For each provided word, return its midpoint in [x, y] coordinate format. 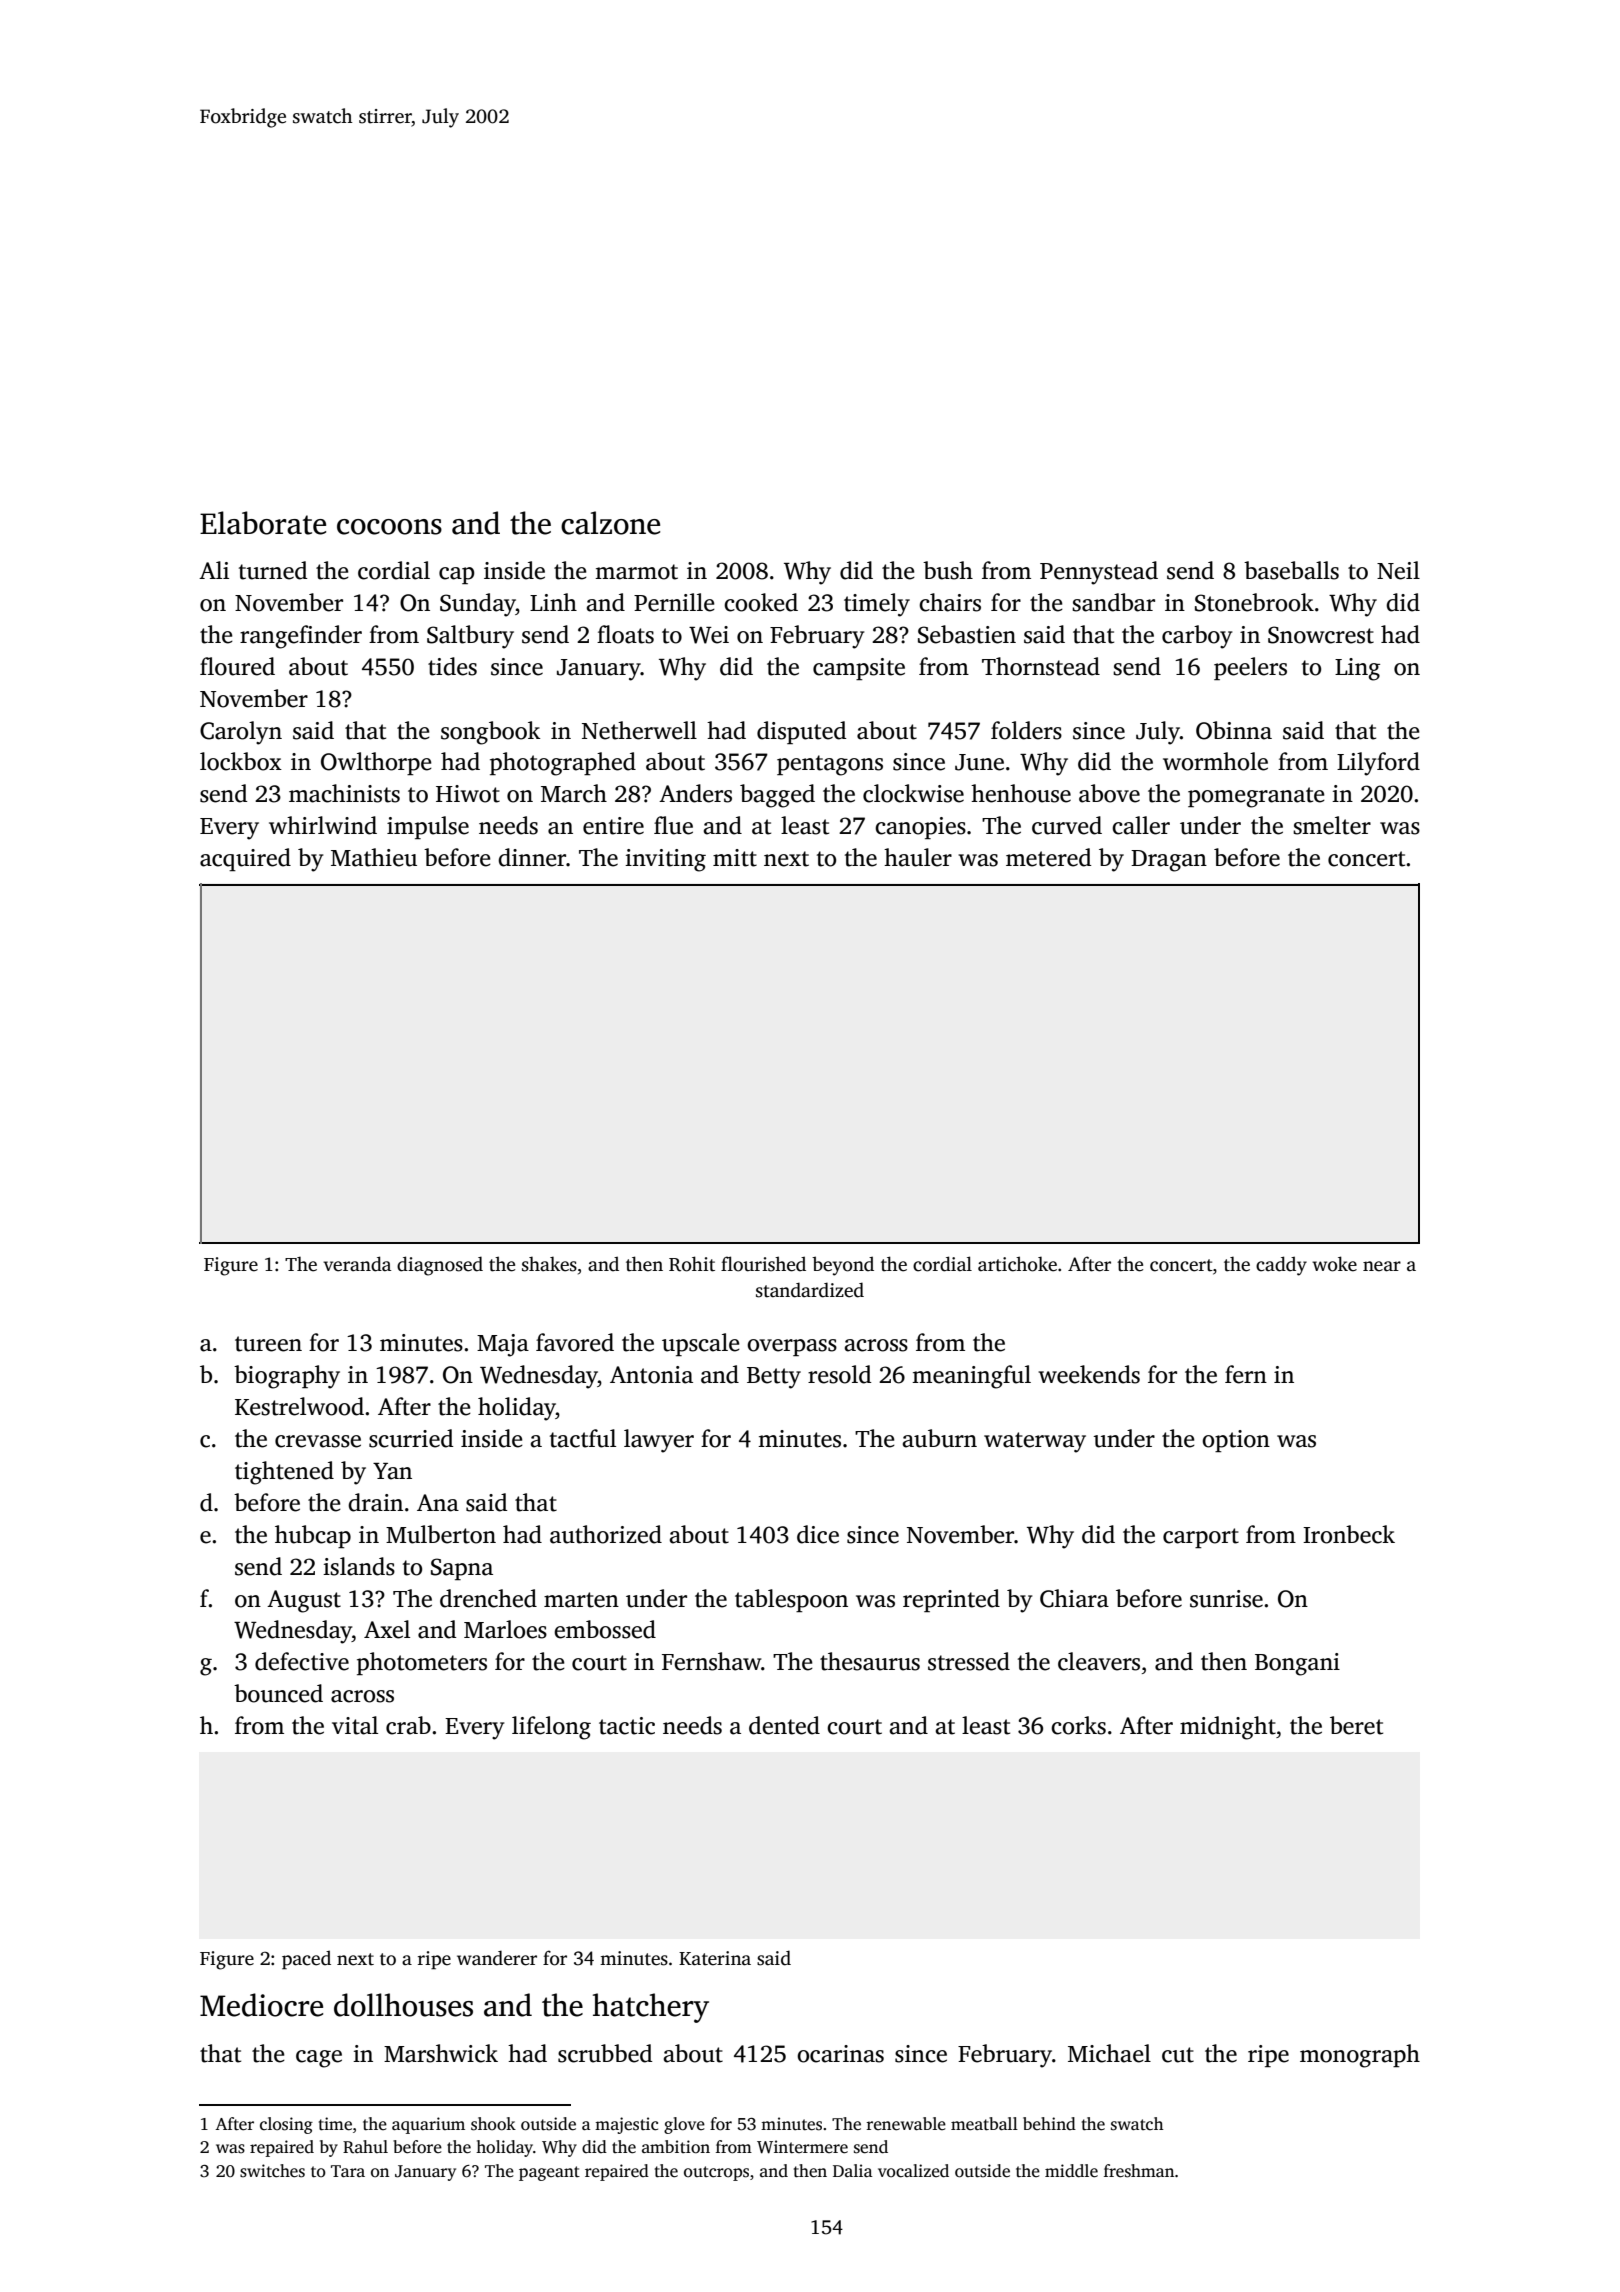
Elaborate [263, 523]
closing [286, 2125]
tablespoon [791, 1600]
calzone [610, 523]
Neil [1398, 570]
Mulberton [441, 1534]
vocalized [913, 2171]
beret [1356, 1725]
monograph [1360, 2056]
